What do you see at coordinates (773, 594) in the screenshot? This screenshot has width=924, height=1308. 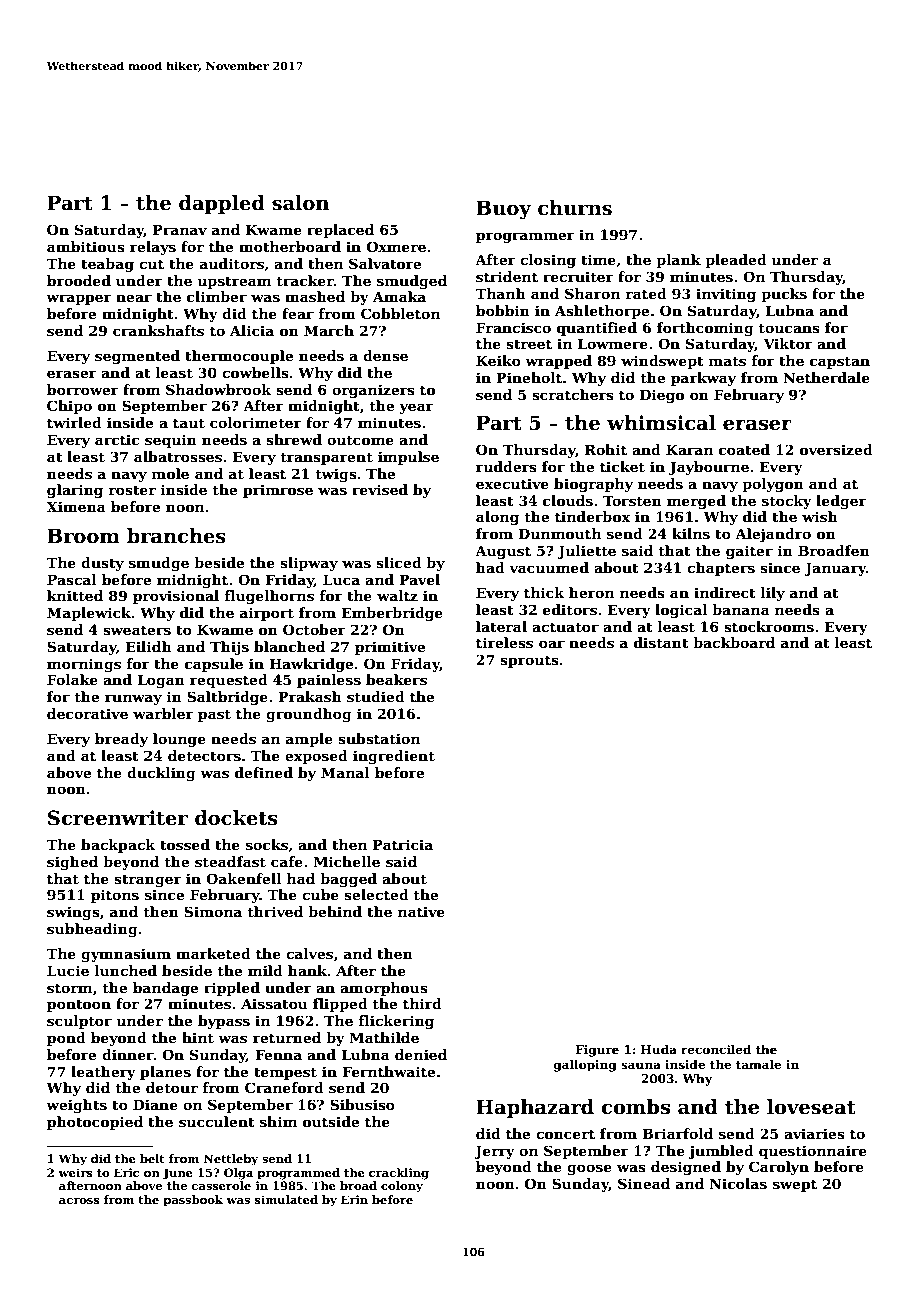 I see `lily` at bounding box center [773, 594].
